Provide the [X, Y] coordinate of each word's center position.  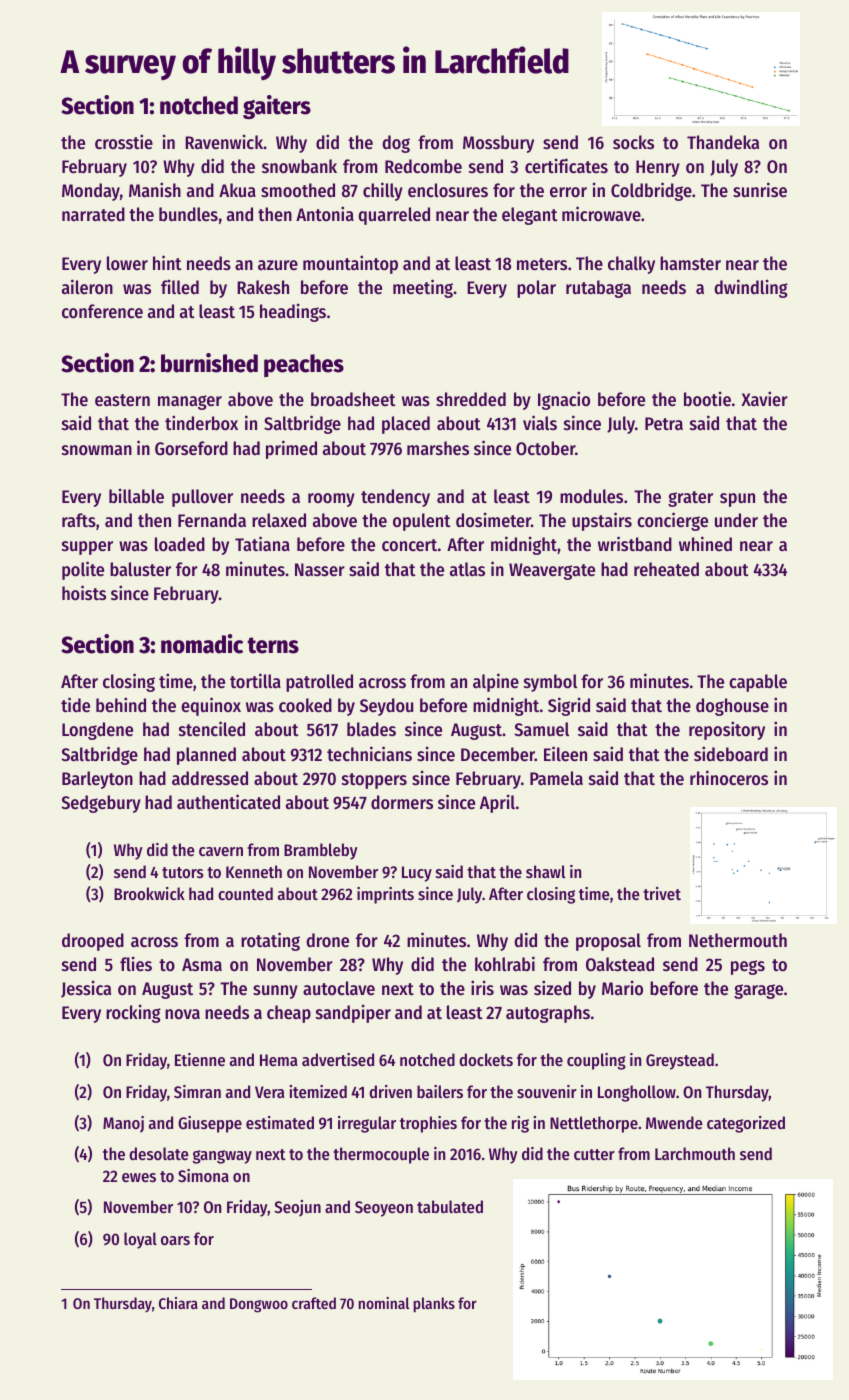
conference [102, 311]
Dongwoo [259, 1305]
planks [434, 1305]
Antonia [325, 213]
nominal [383, 1303]
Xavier [764, 398]
